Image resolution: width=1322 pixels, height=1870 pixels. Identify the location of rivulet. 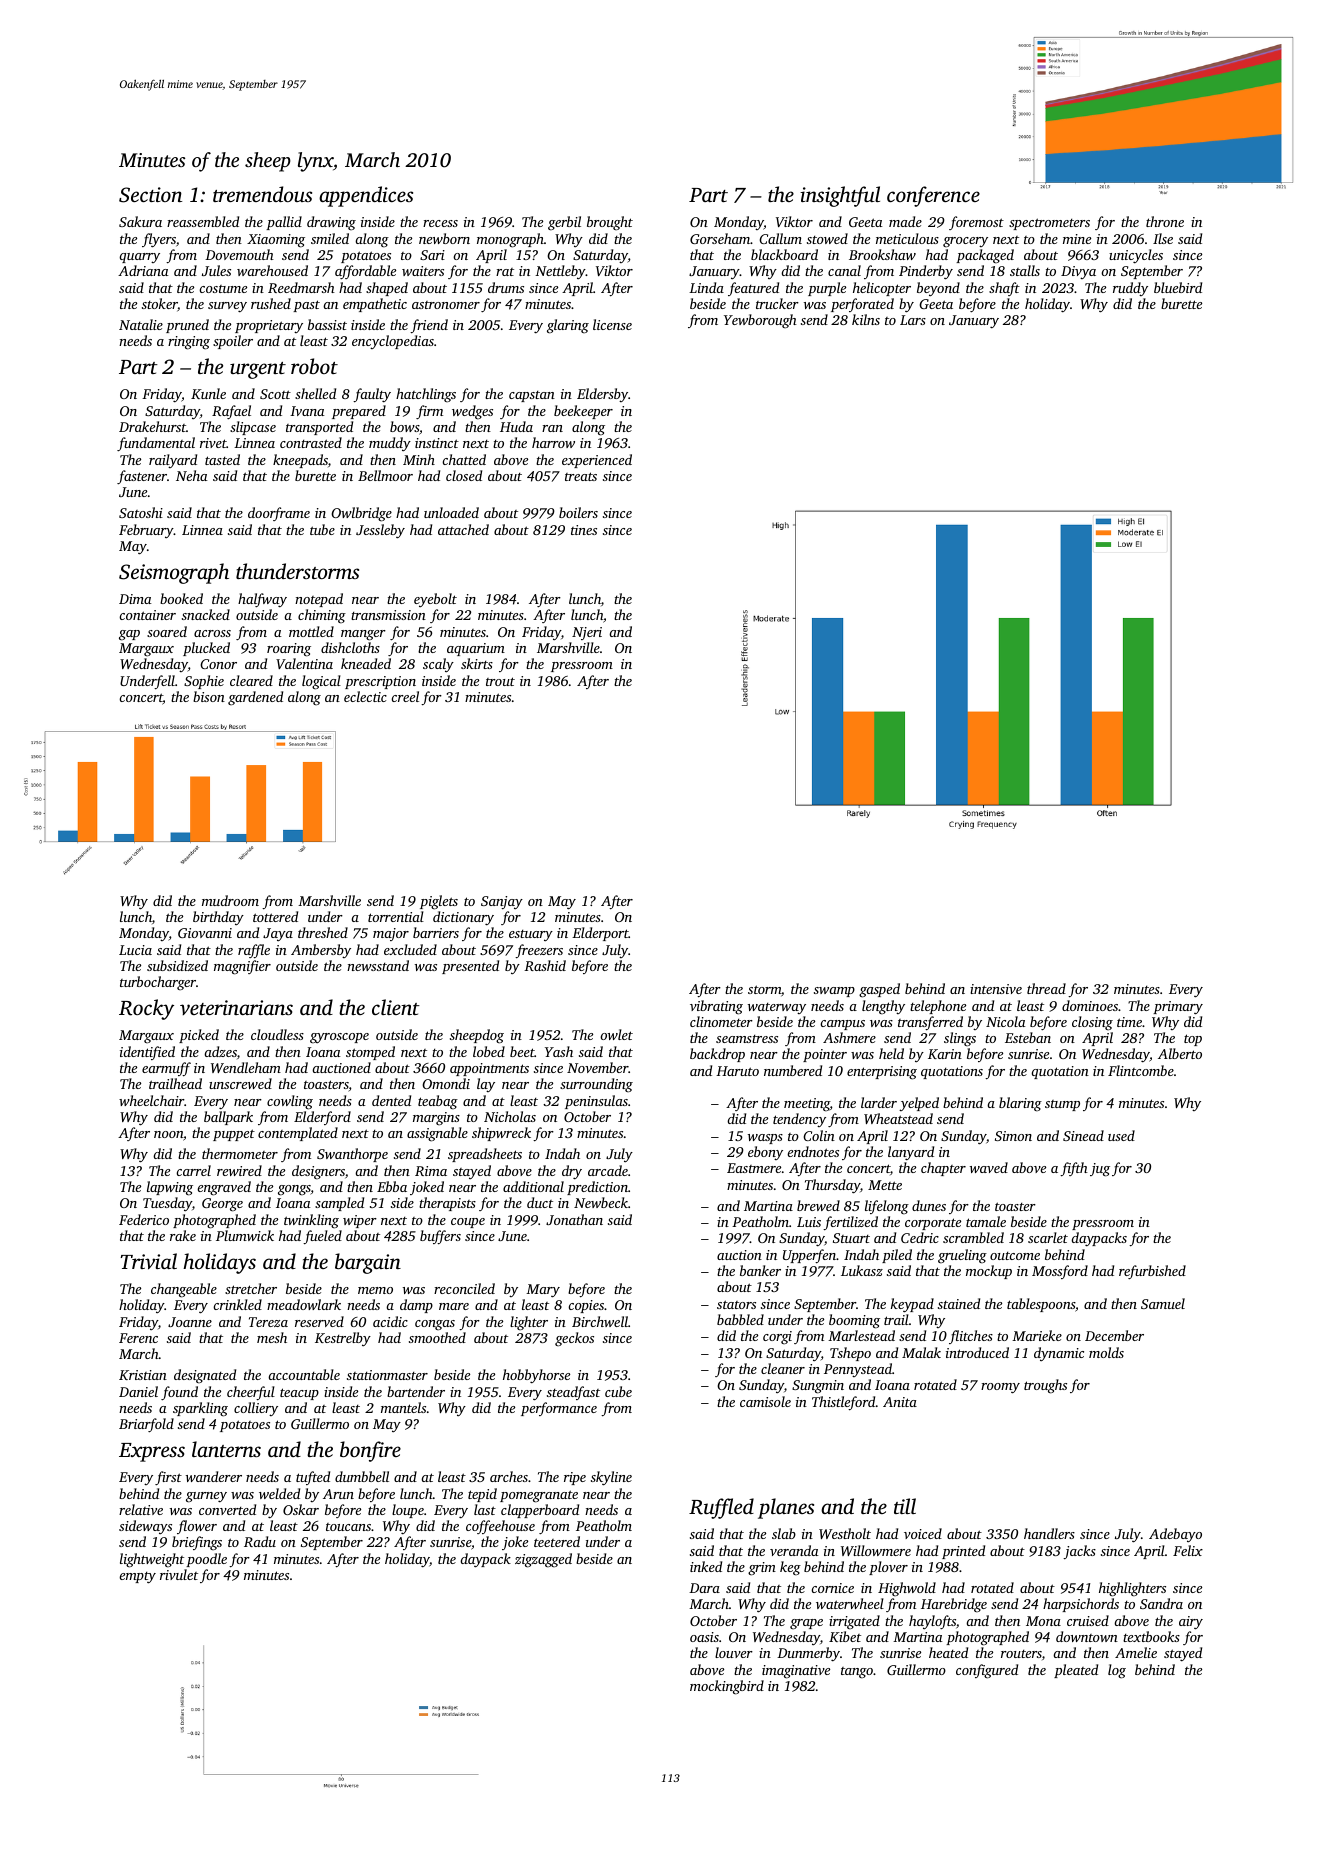
(179, 1574).
